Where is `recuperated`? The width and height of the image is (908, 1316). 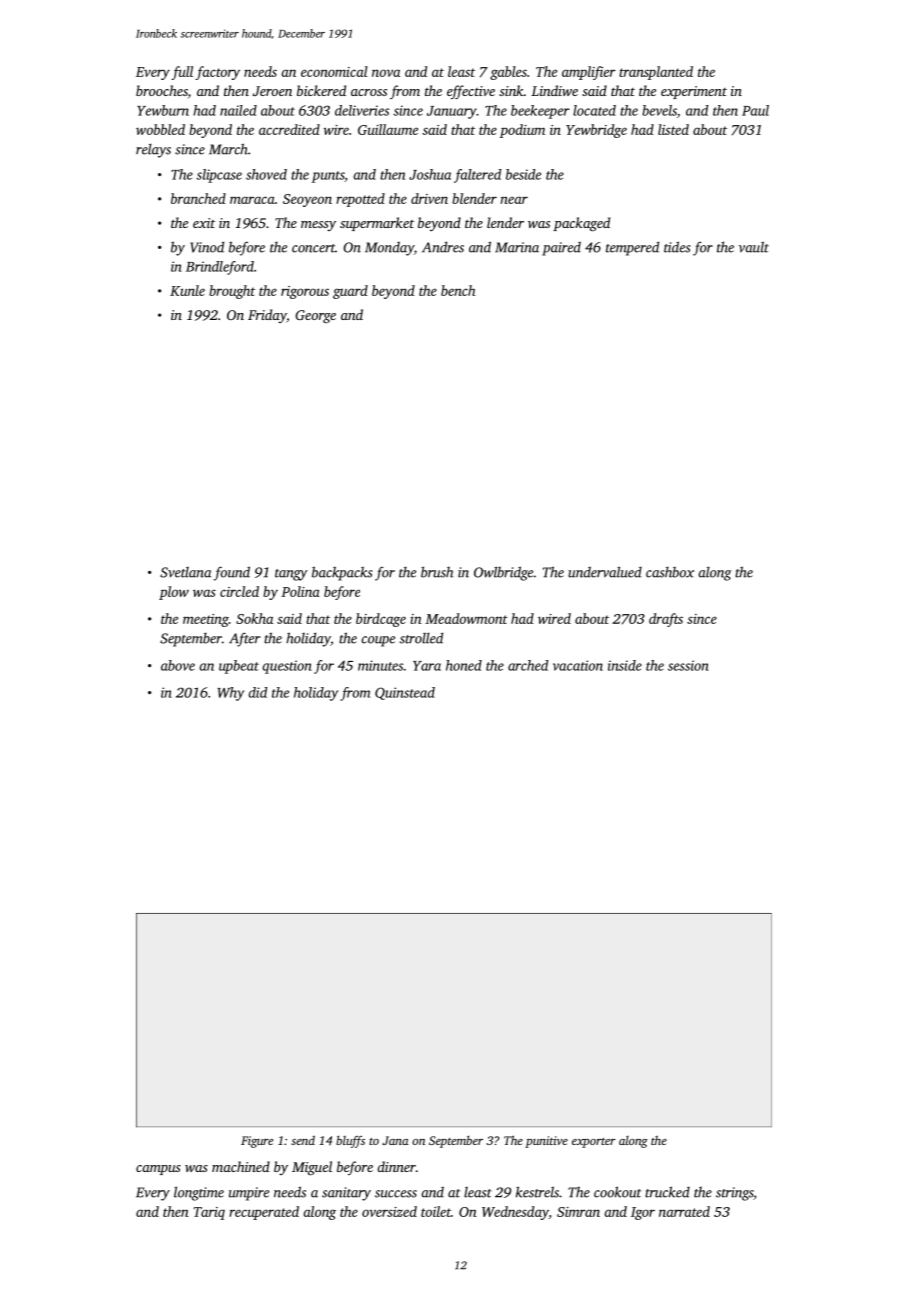 recuperated is located at coordinates (264, 1213).
